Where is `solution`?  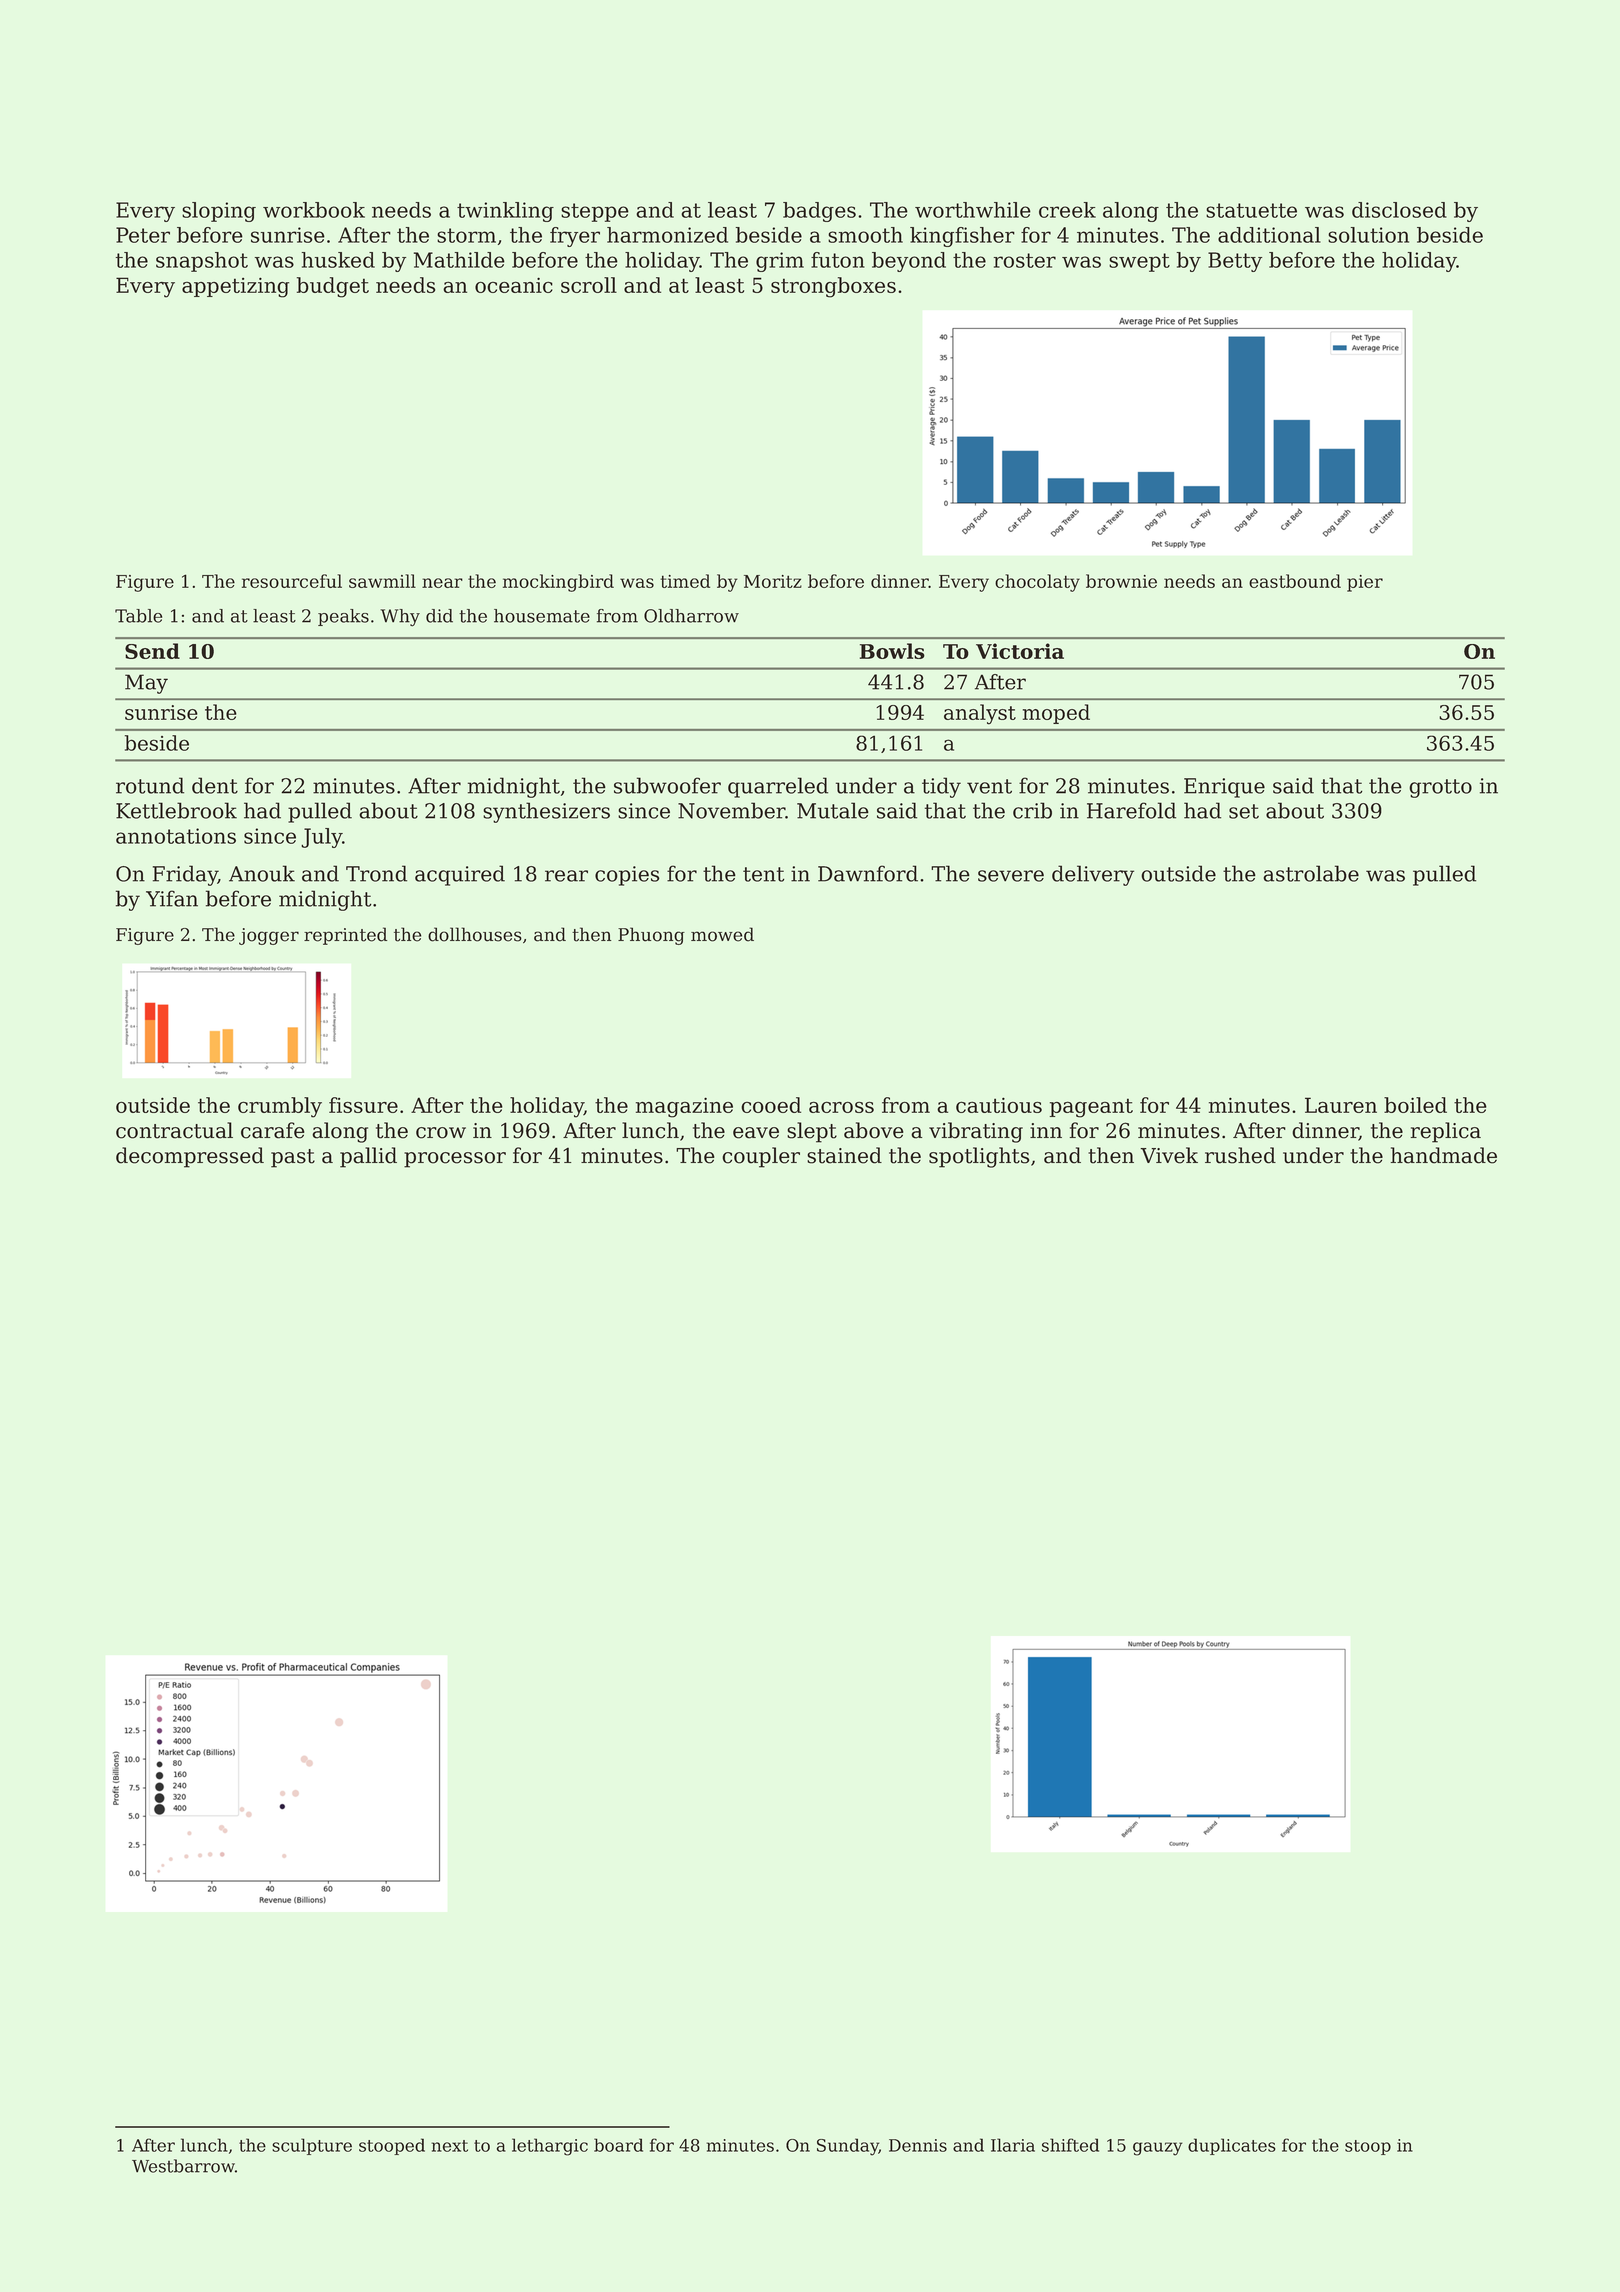
solution is located at coordinates (1368, 235).
